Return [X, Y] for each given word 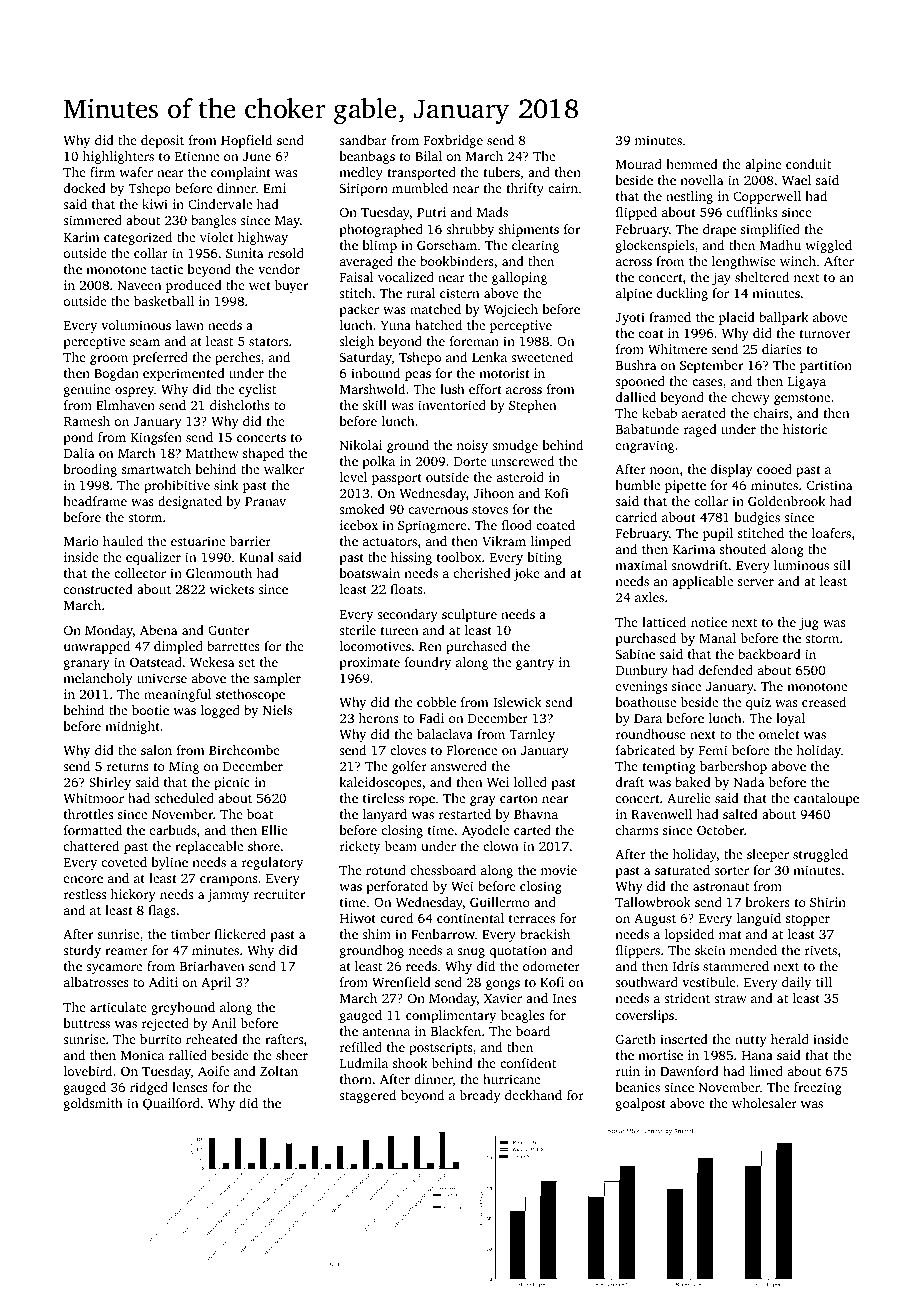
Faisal [356, 277]
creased [824, 702]
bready [480, 1096]
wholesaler [764, 1103]
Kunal [256, 557]
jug [809, 623]
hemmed [692, 164]
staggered [367, 1096]
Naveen [139, 285]
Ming [184, 767]
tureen [399, 631]
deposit [162, 141]
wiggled [828, 246]
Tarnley [532, 735]
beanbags [367, 157]
